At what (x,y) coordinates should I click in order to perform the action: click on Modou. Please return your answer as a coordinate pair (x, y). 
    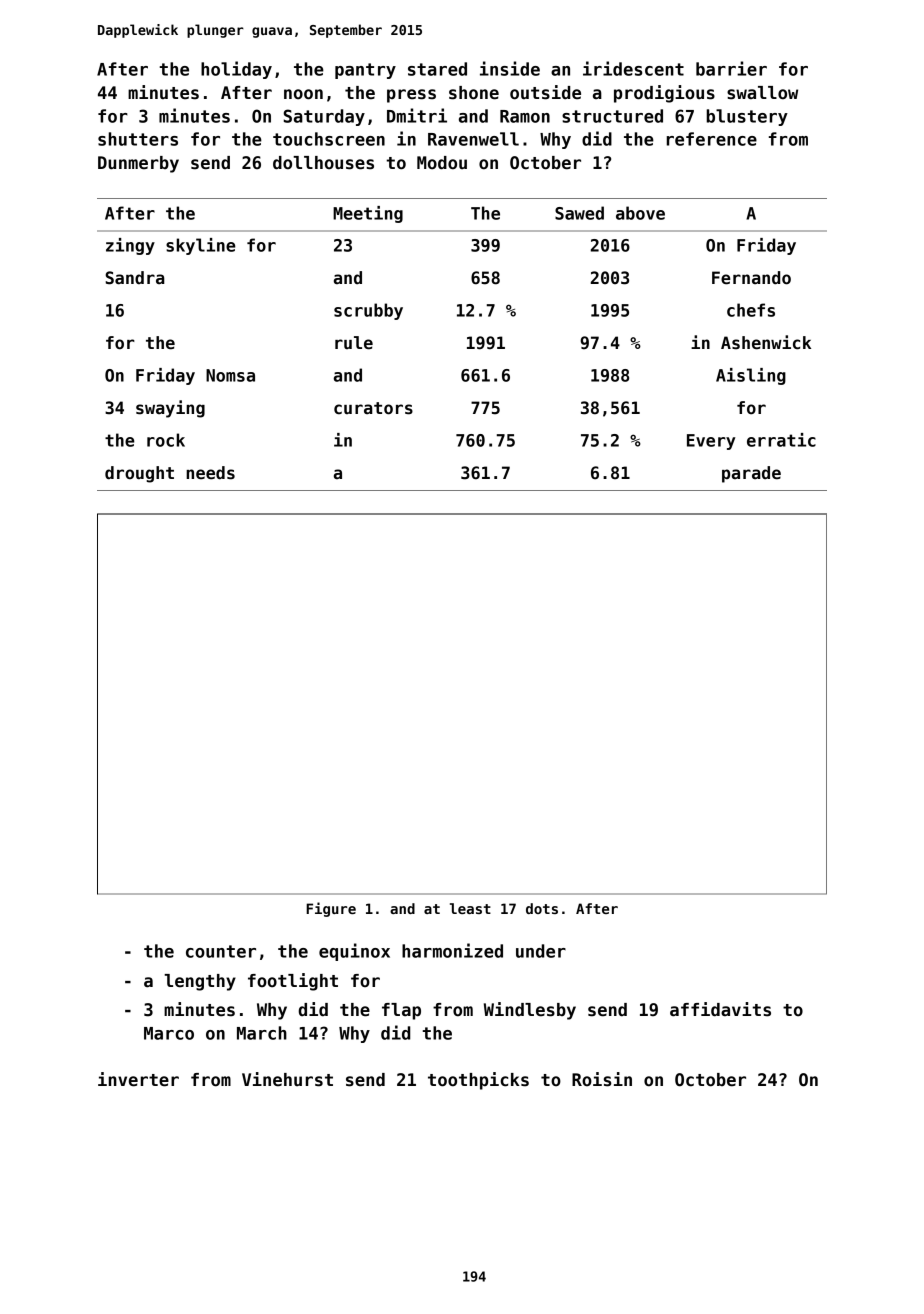
    Looking at the image, I should click on (442, 163).
